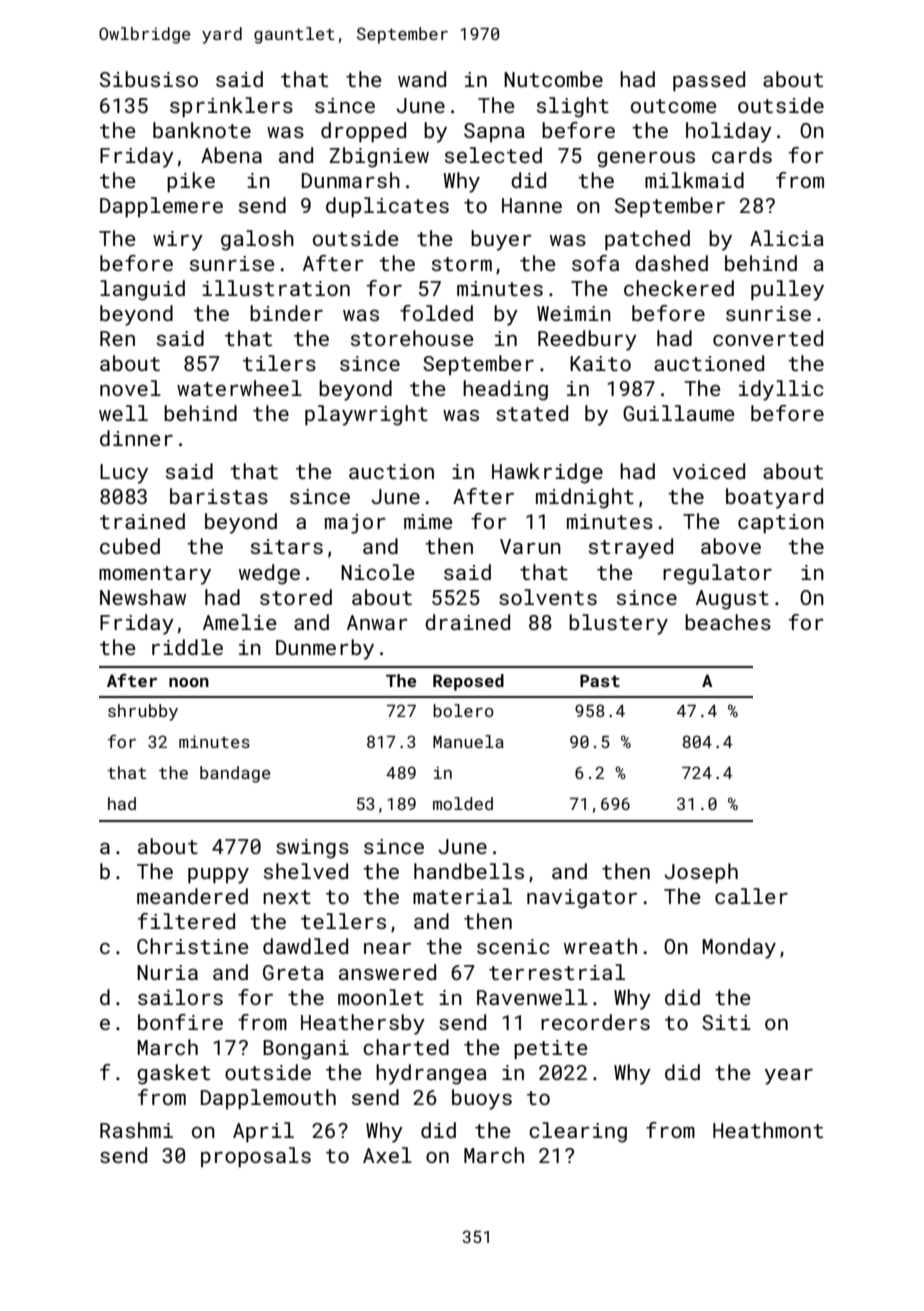 The height and width of the screenshot is (1311, 924). Describe the element at coordinates (781, 524) in the screenshot. I see `caption` at that location.
